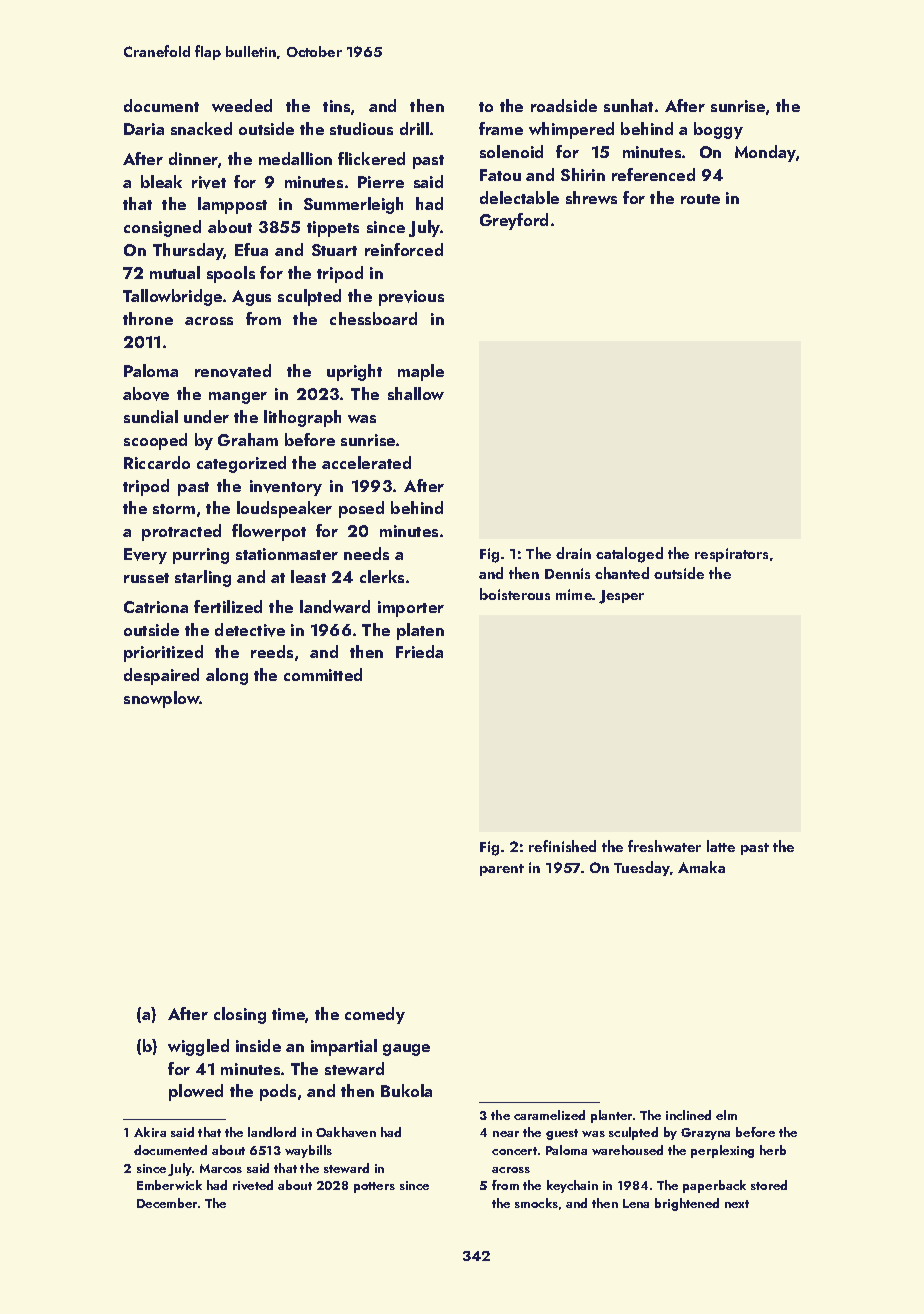  I want to click on platen, so click(420, 631).
